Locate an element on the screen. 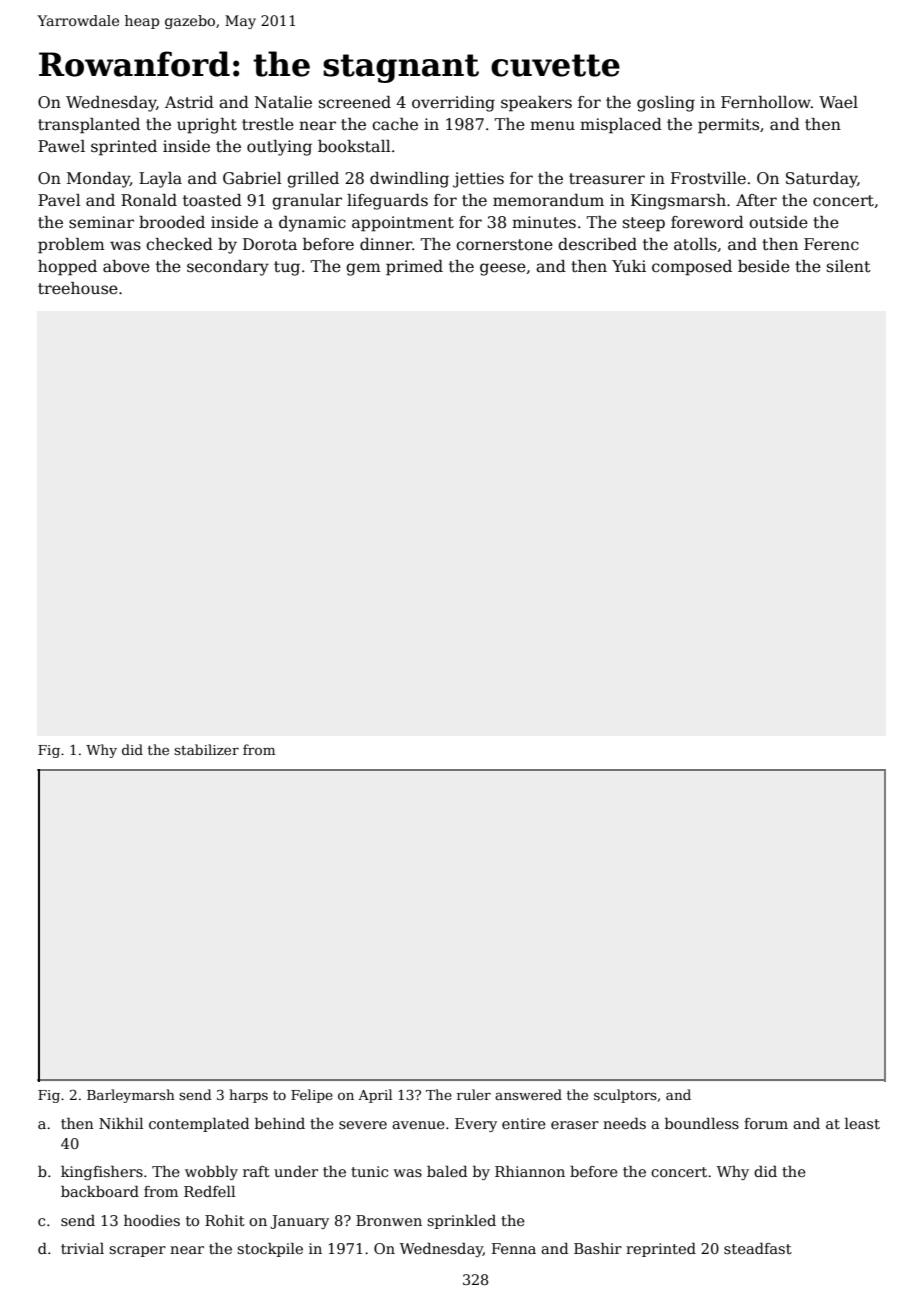  treehouse is located at coordinates (78, 288).
